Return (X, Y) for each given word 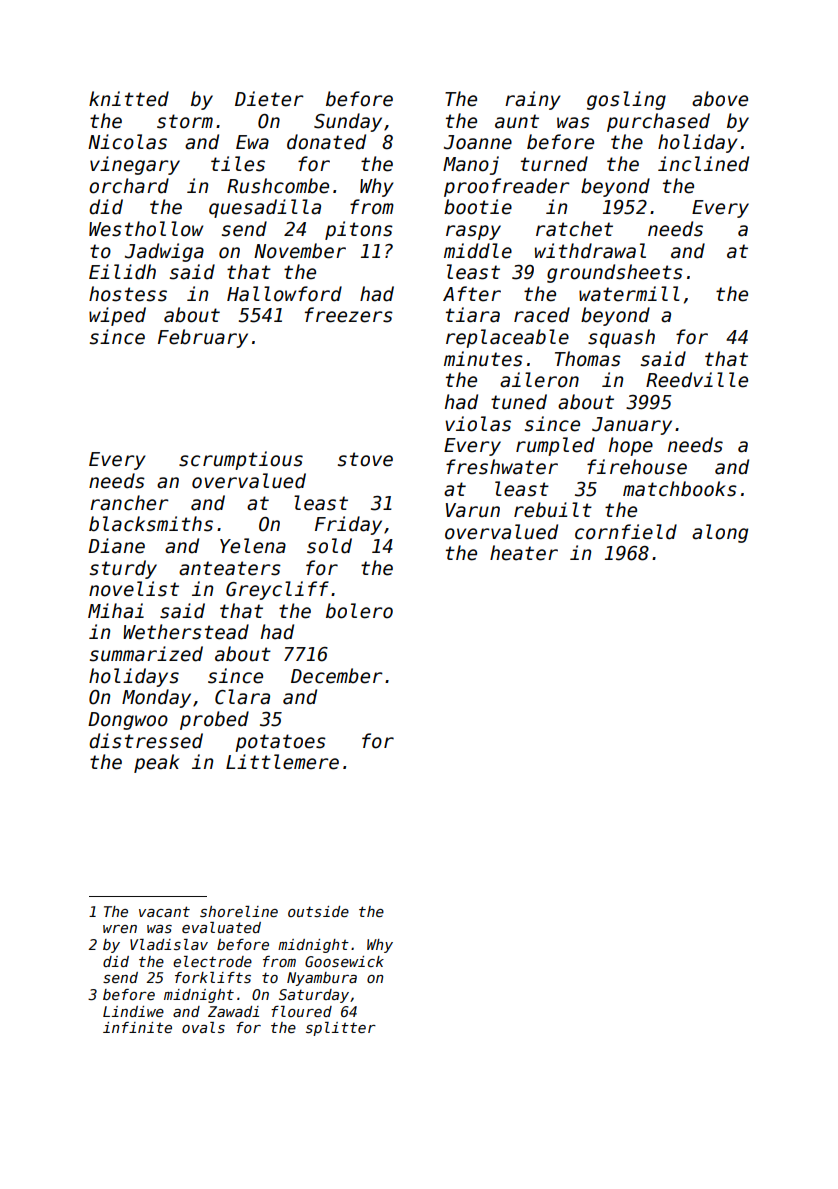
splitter (341, 1029)
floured (301, 1011)
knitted (129, 99)
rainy (533, 100)
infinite (137, 1027)
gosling (626, 100)
